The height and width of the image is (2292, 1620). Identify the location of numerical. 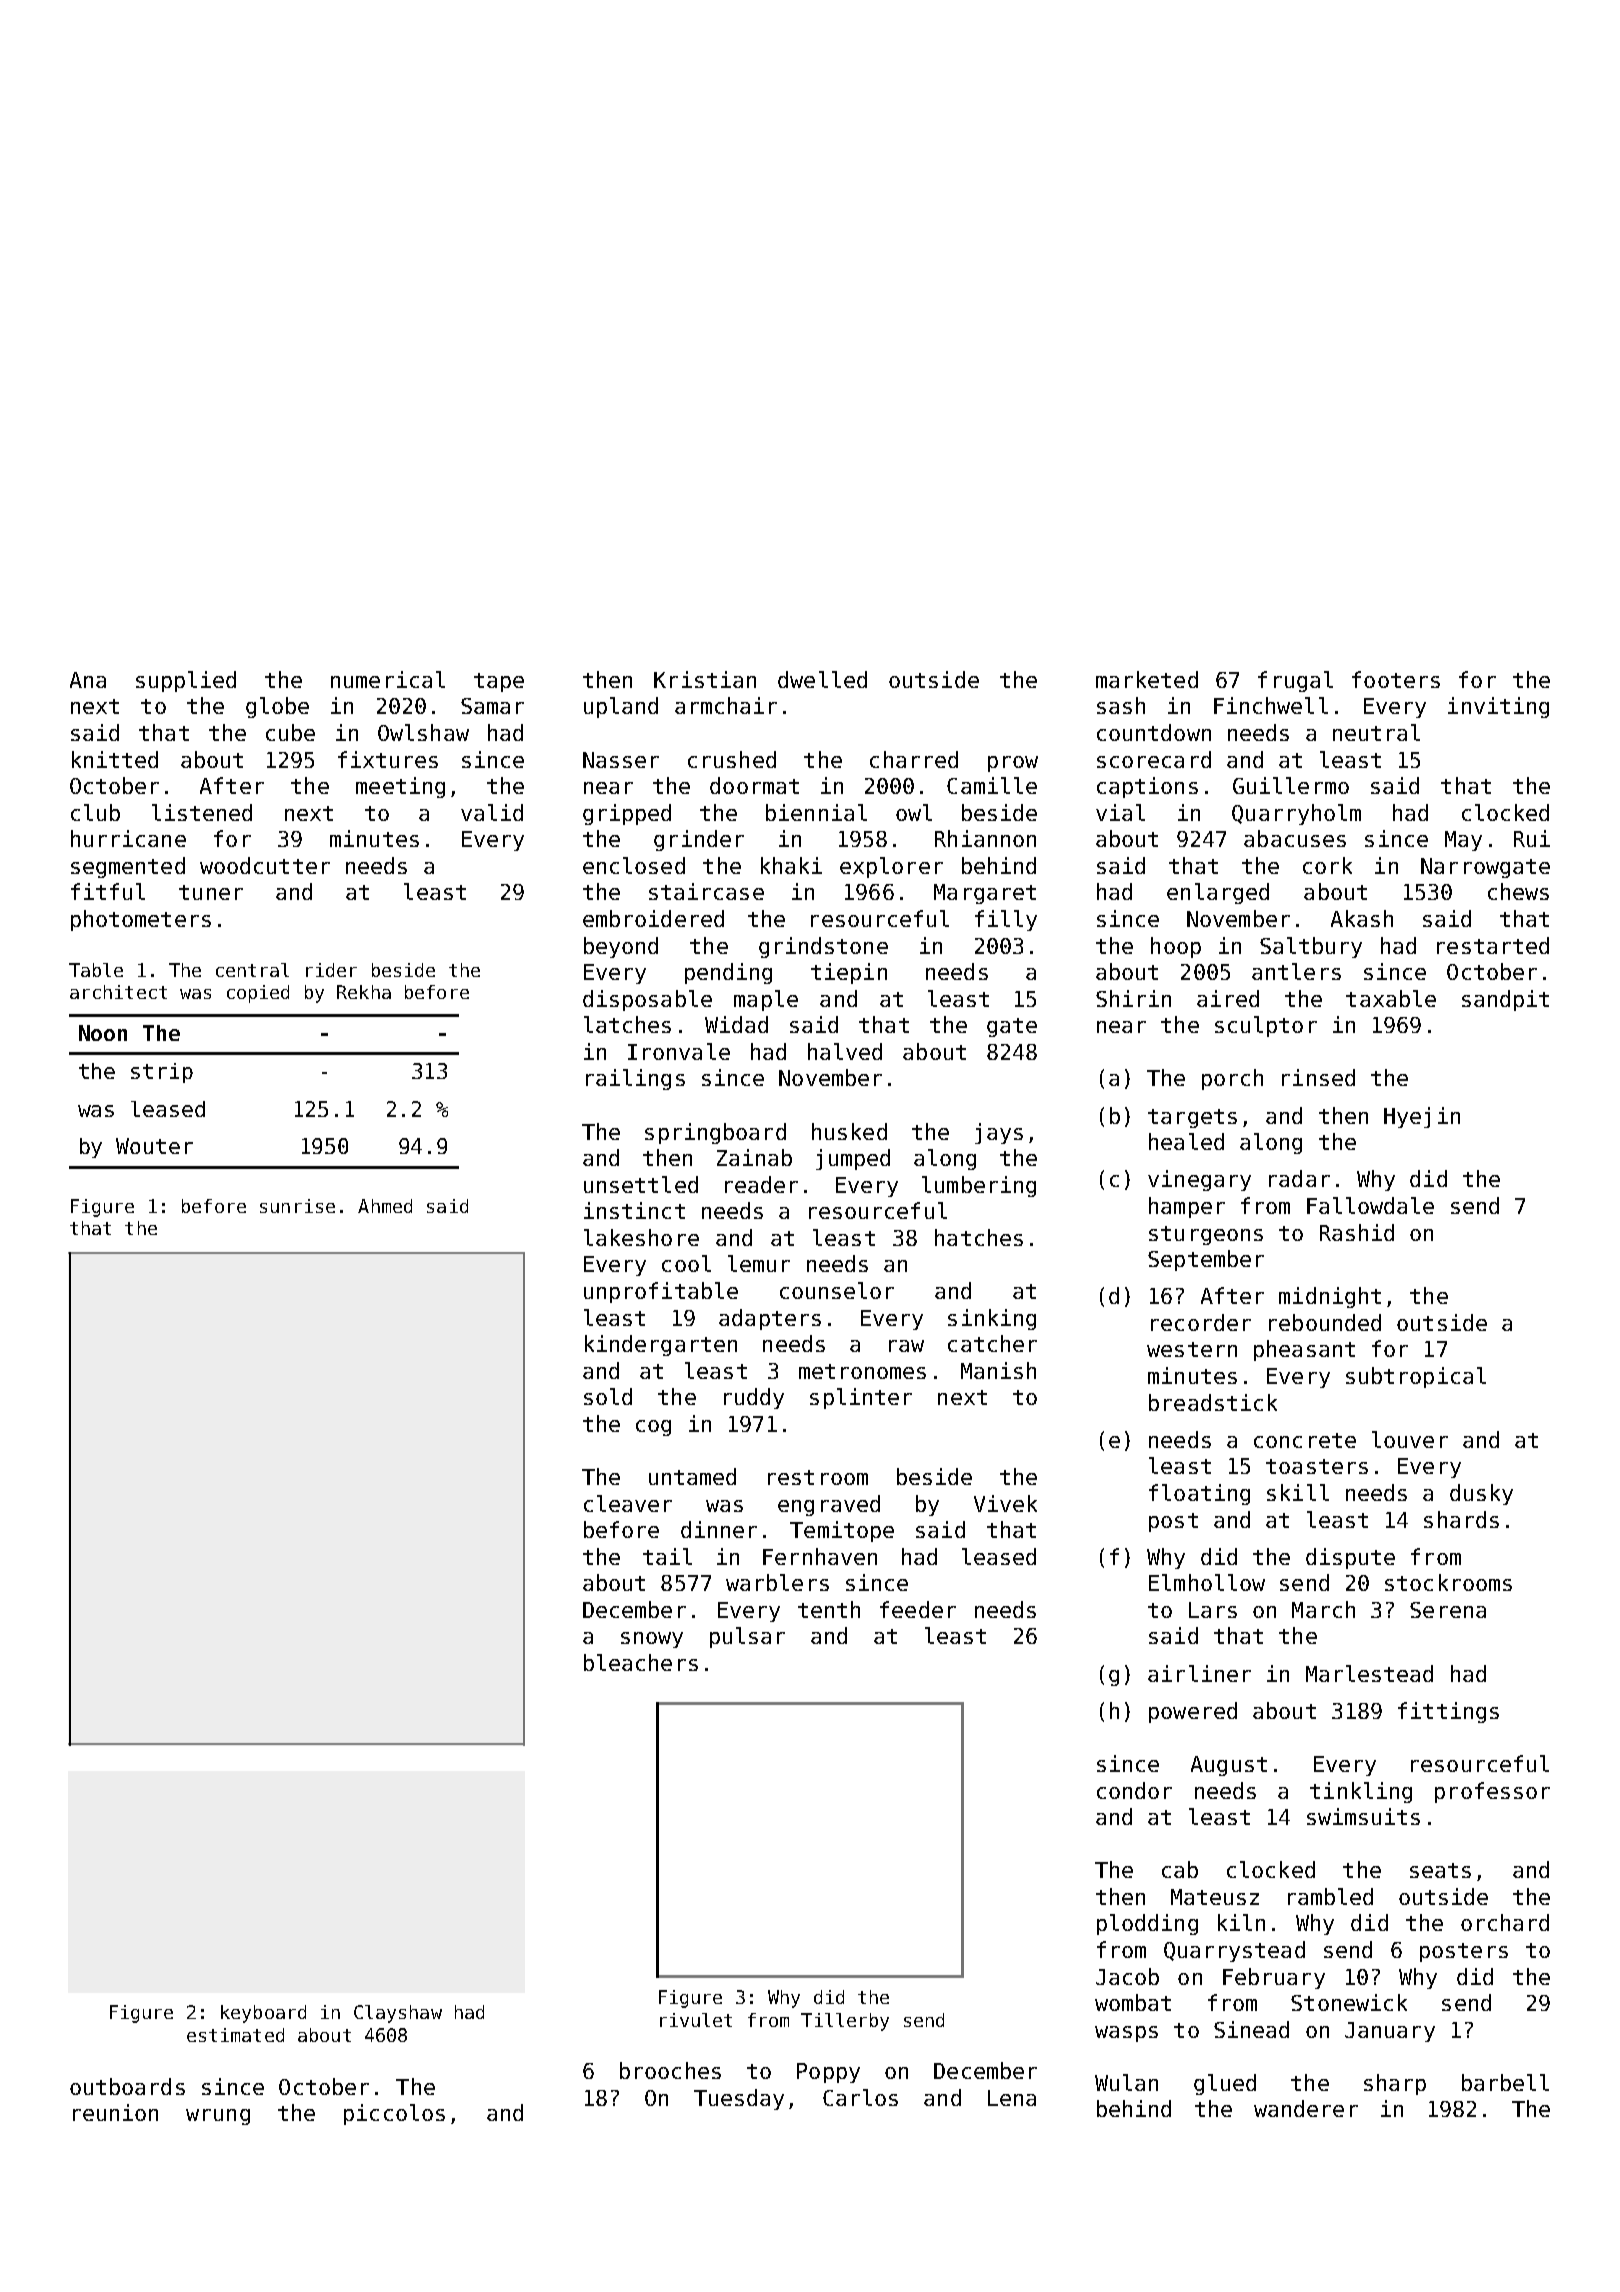
(388, 679).
